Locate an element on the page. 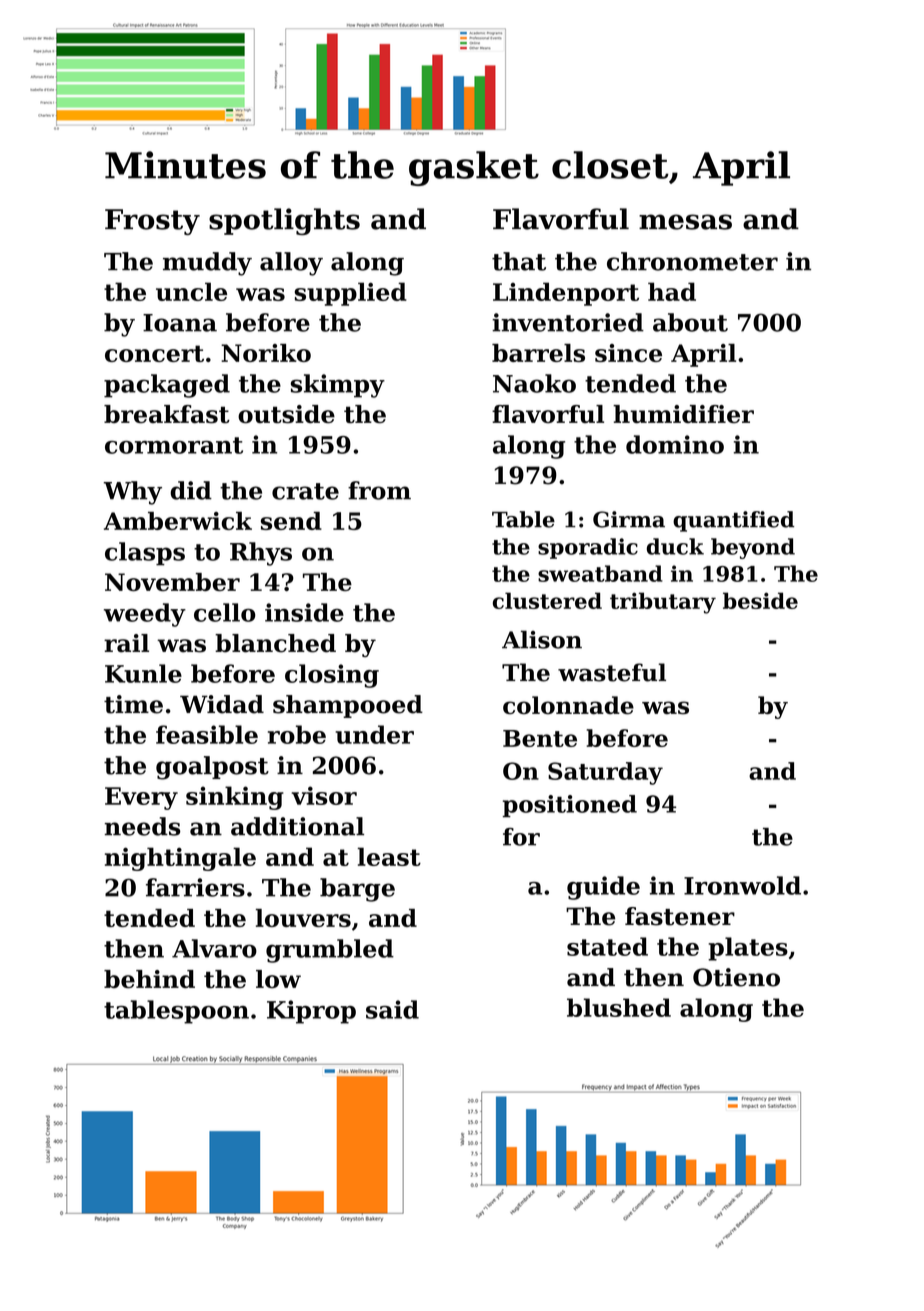 This page has height=1311, width=924. additional is located at coordinates (297, 826).
